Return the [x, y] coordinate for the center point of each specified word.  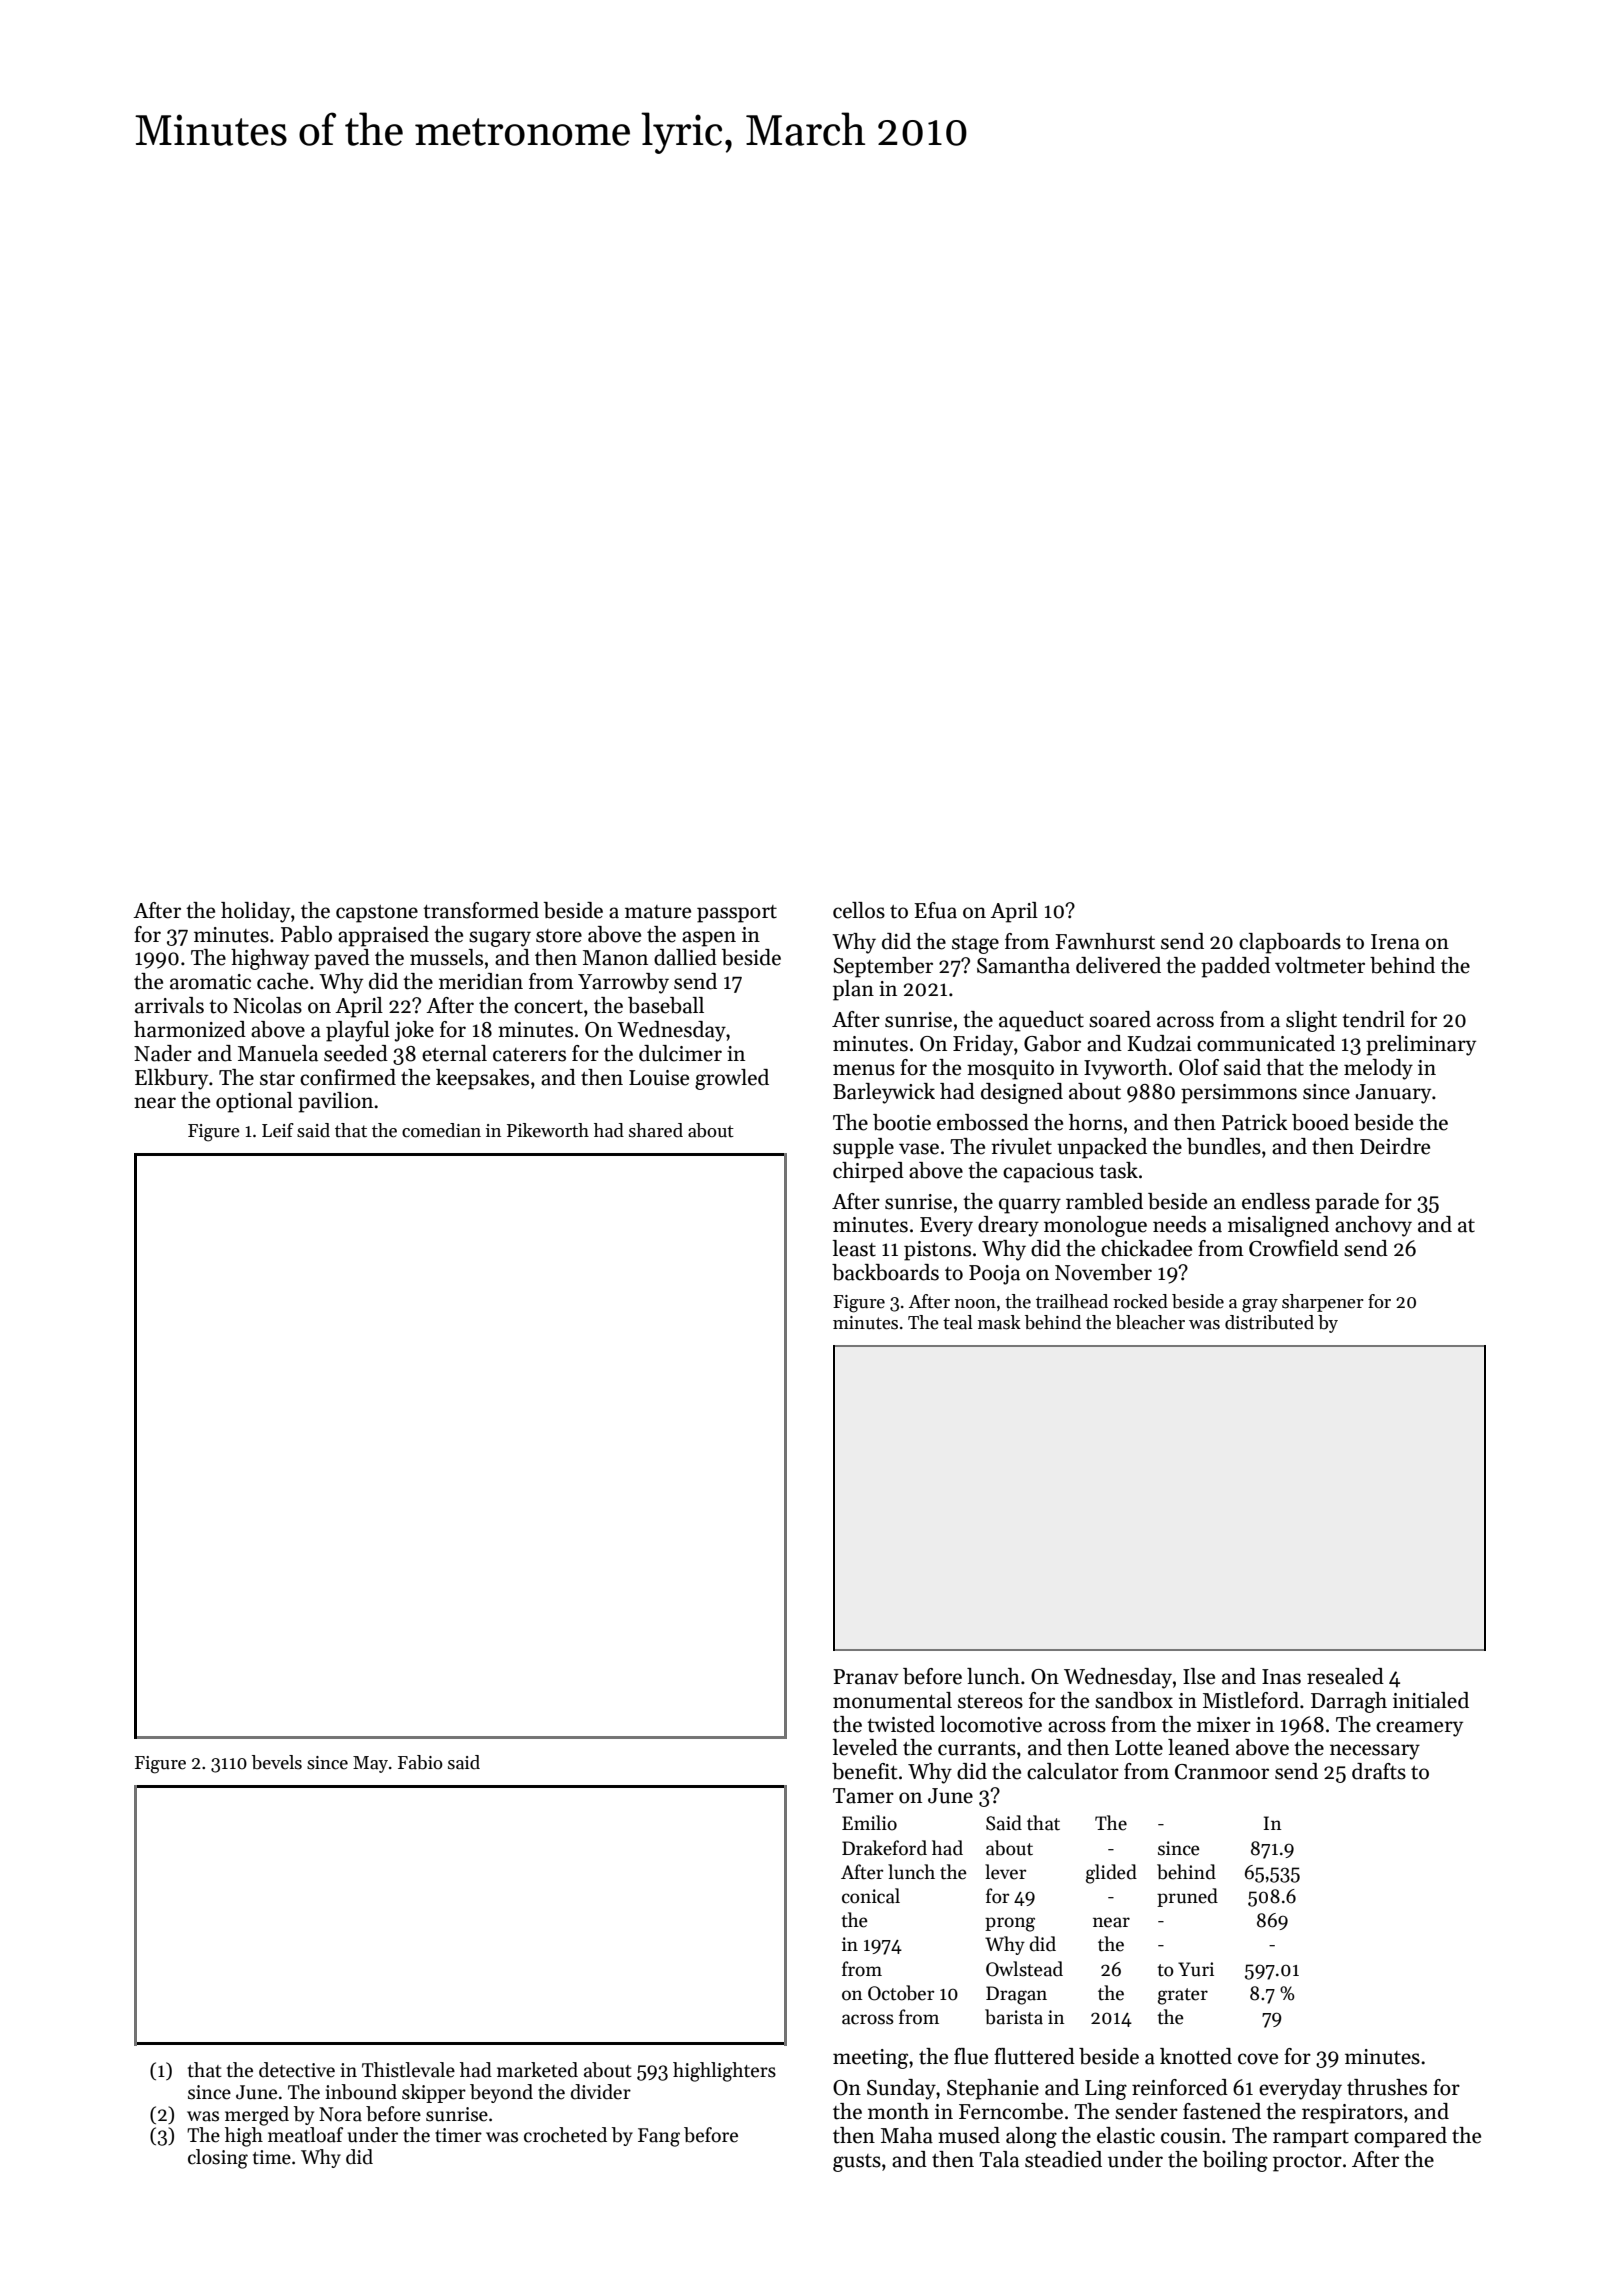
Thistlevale [408, 2070]
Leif [278, 1130]
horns [1095, 1122]
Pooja [994, 1275]
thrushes [1387, 2087]
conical [871, 1896]
